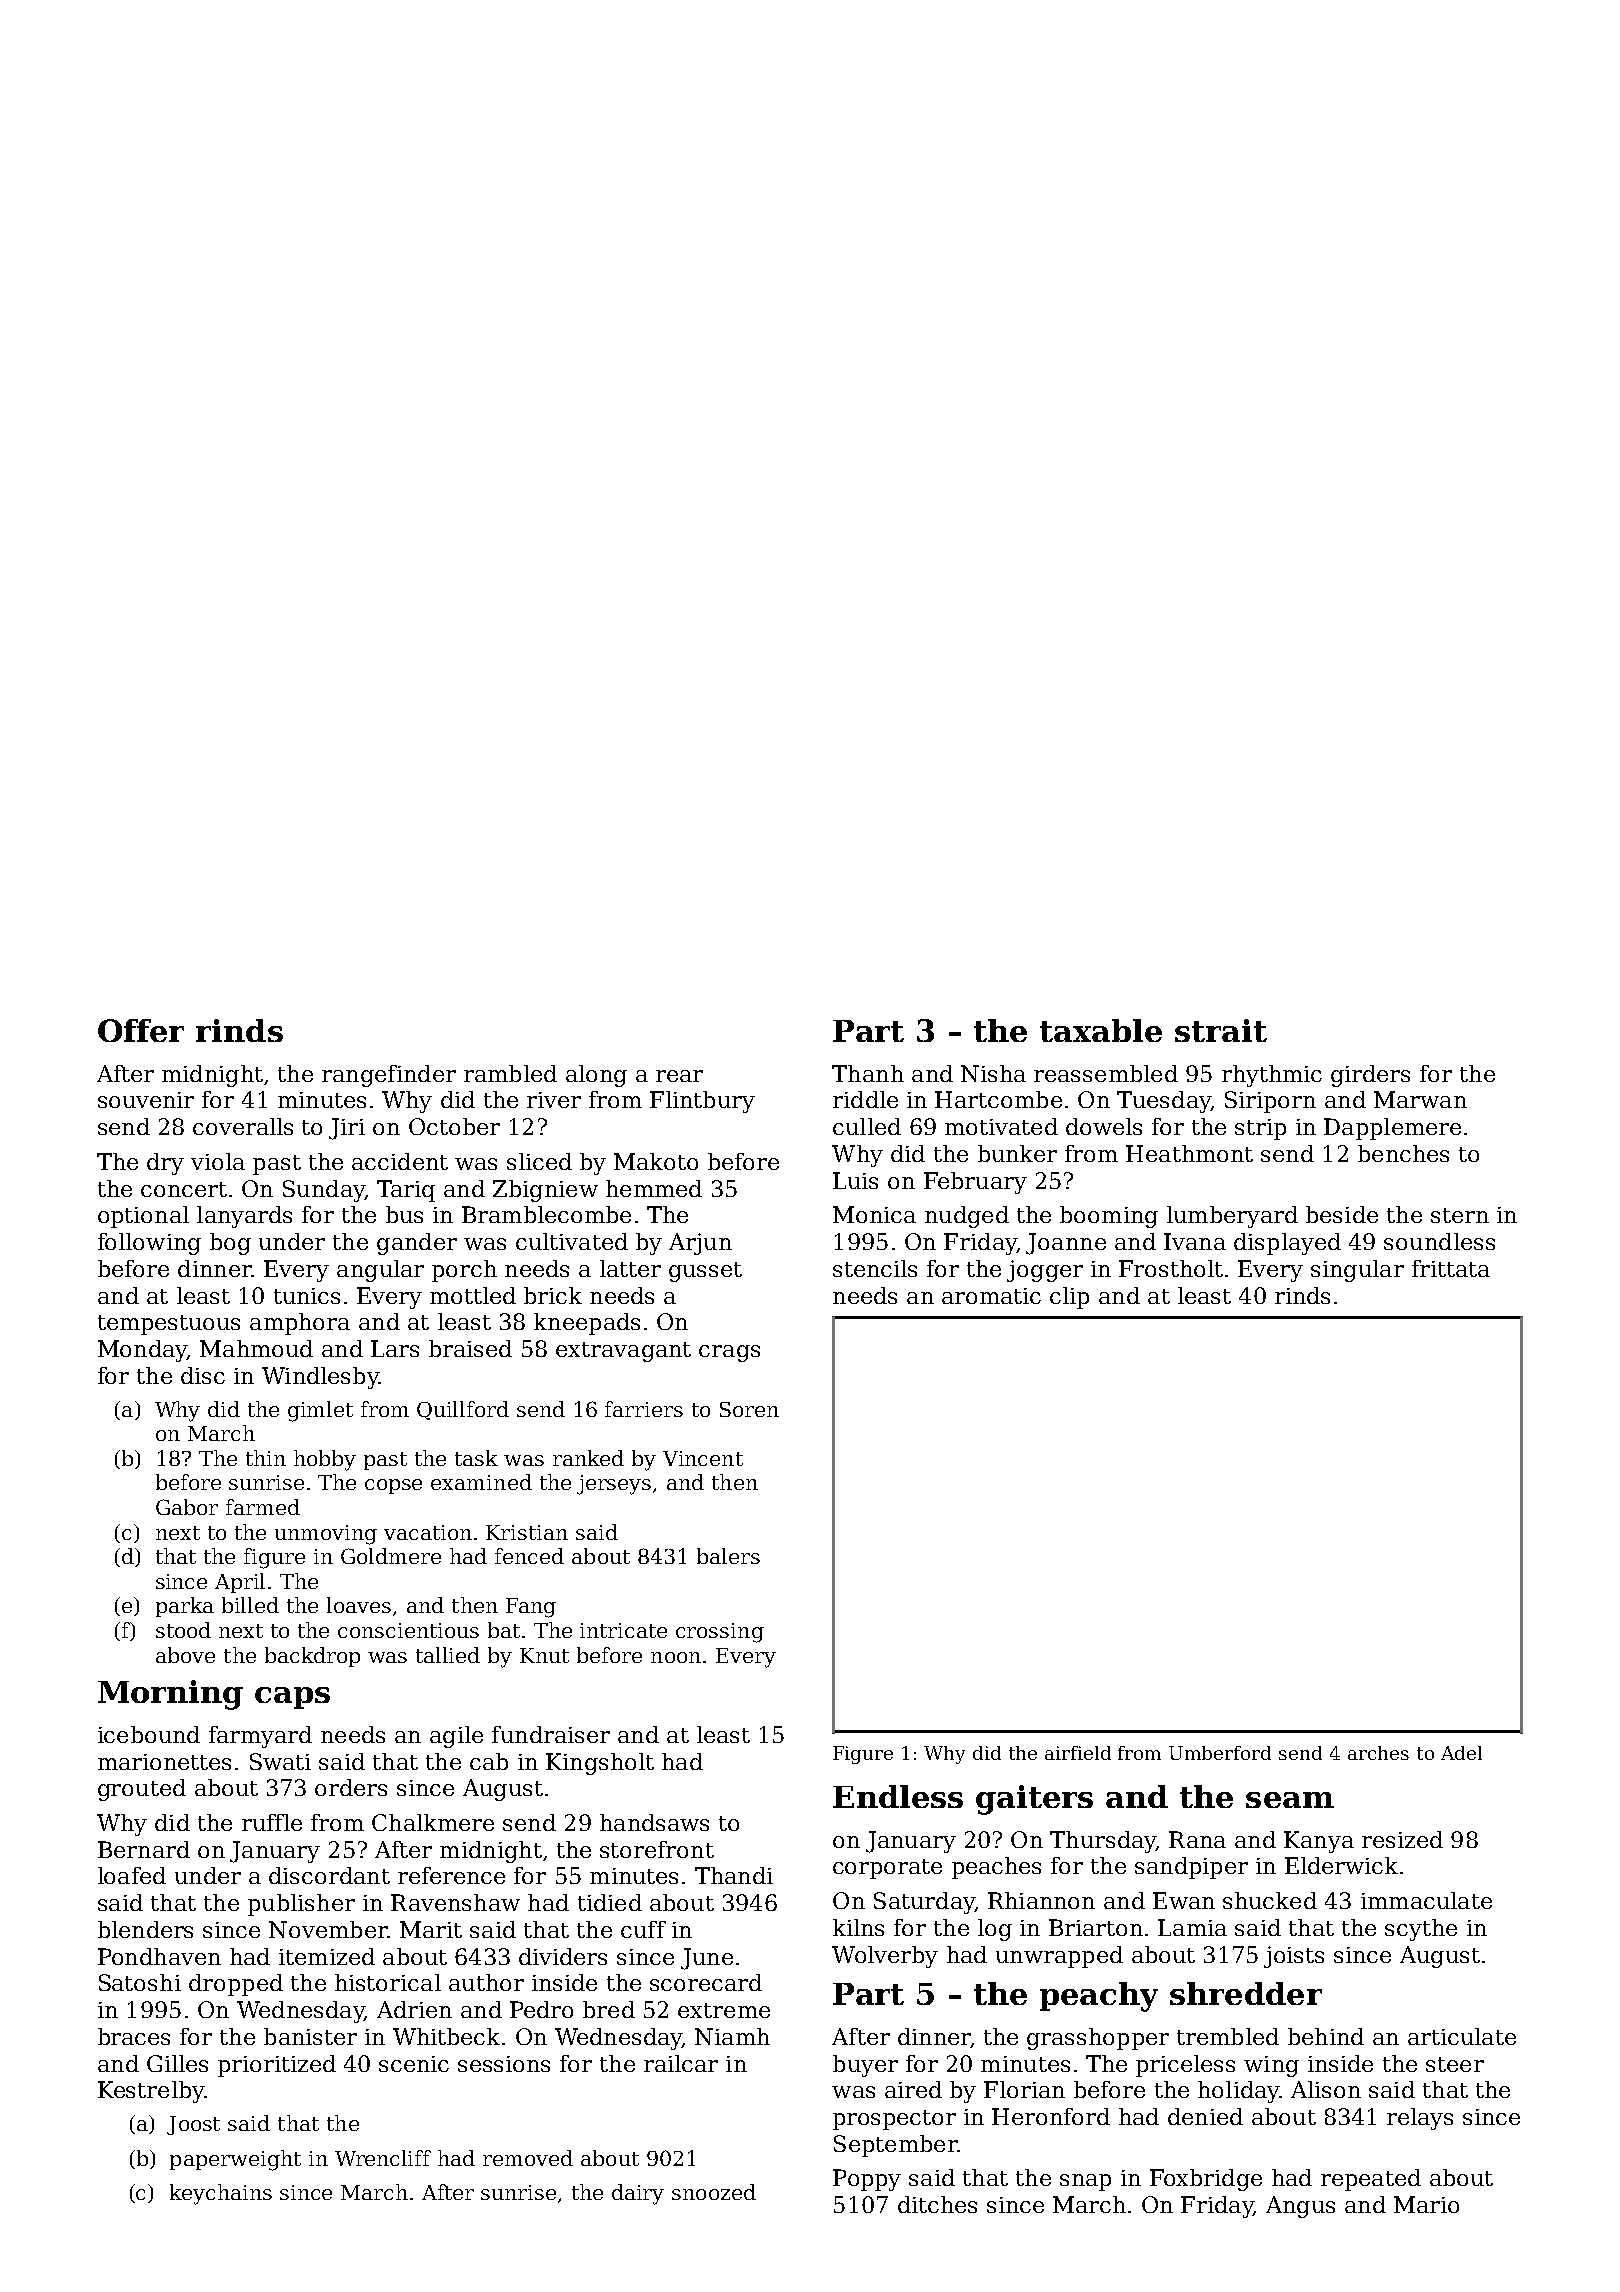 Image resolution: width=1620 pixels, height=2292 pixels. I want to click on Saturday, so click(924, 1903).
